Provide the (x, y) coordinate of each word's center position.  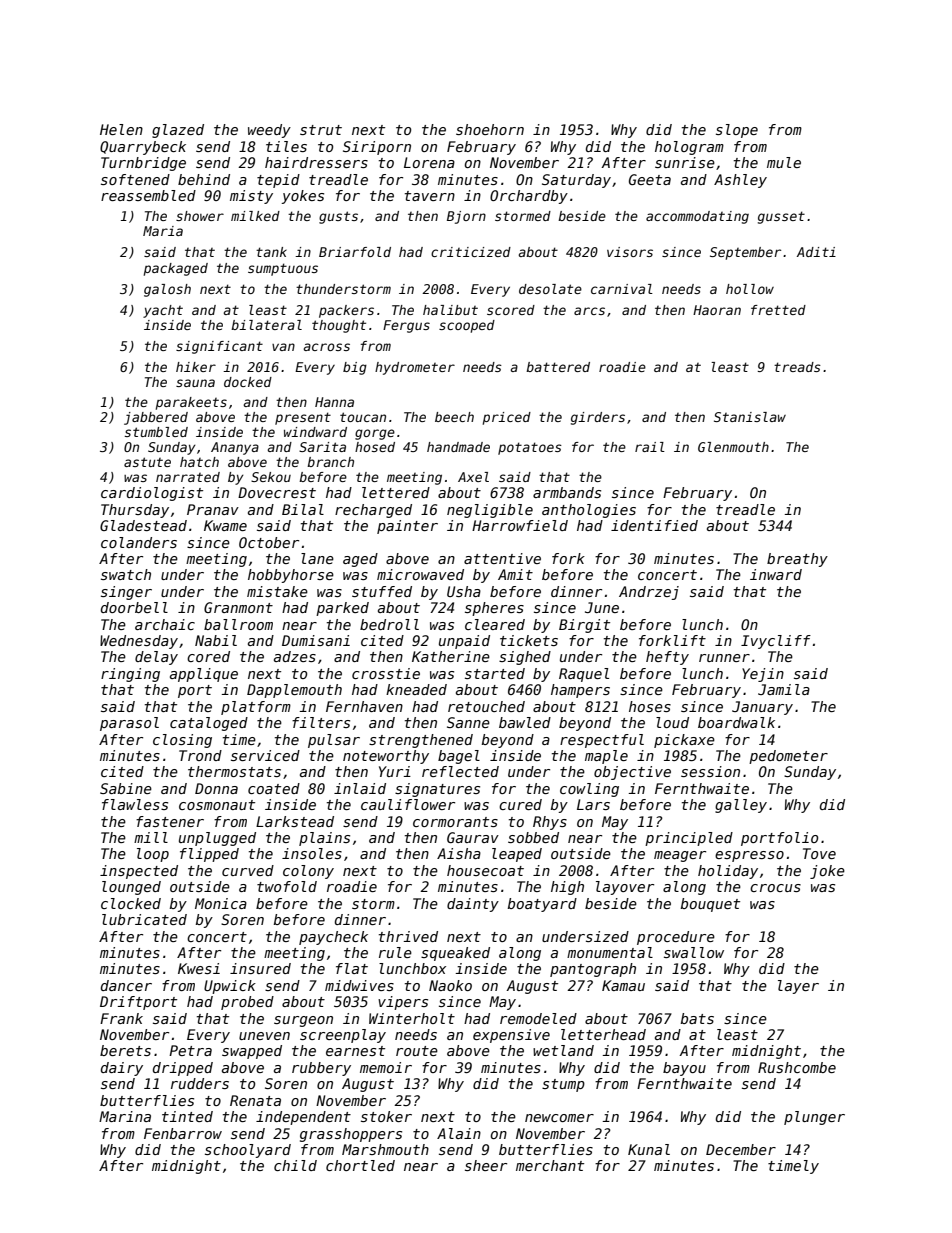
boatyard (542, 905)
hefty (667, 658)
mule (784, 162)
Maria (163, 231)
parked (342, 609)
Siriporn (377, 148)
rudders (200, 1083)
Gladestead (143, 525)
